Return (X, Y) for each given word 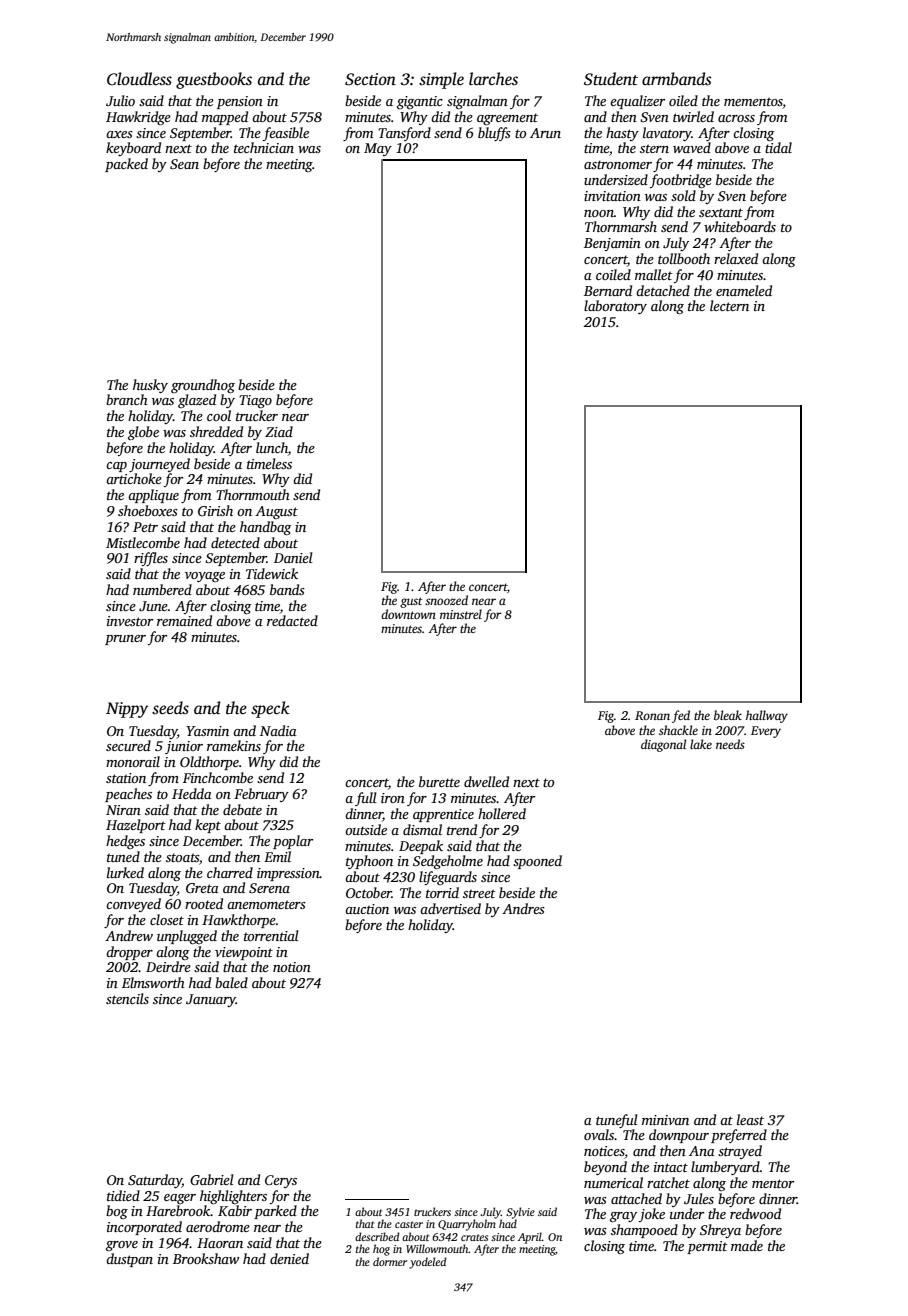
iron (393, 798)
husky (150, 386)
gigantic (420, 102)
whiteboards (740, 226)
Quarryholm (467, 1225)
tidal (778, 147)
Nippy (127, 710)
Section (370, 79)
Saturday (155, 1181)
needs (730, 744)
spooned (537, 862)
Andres (523, 908)
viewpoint (244, 953)
